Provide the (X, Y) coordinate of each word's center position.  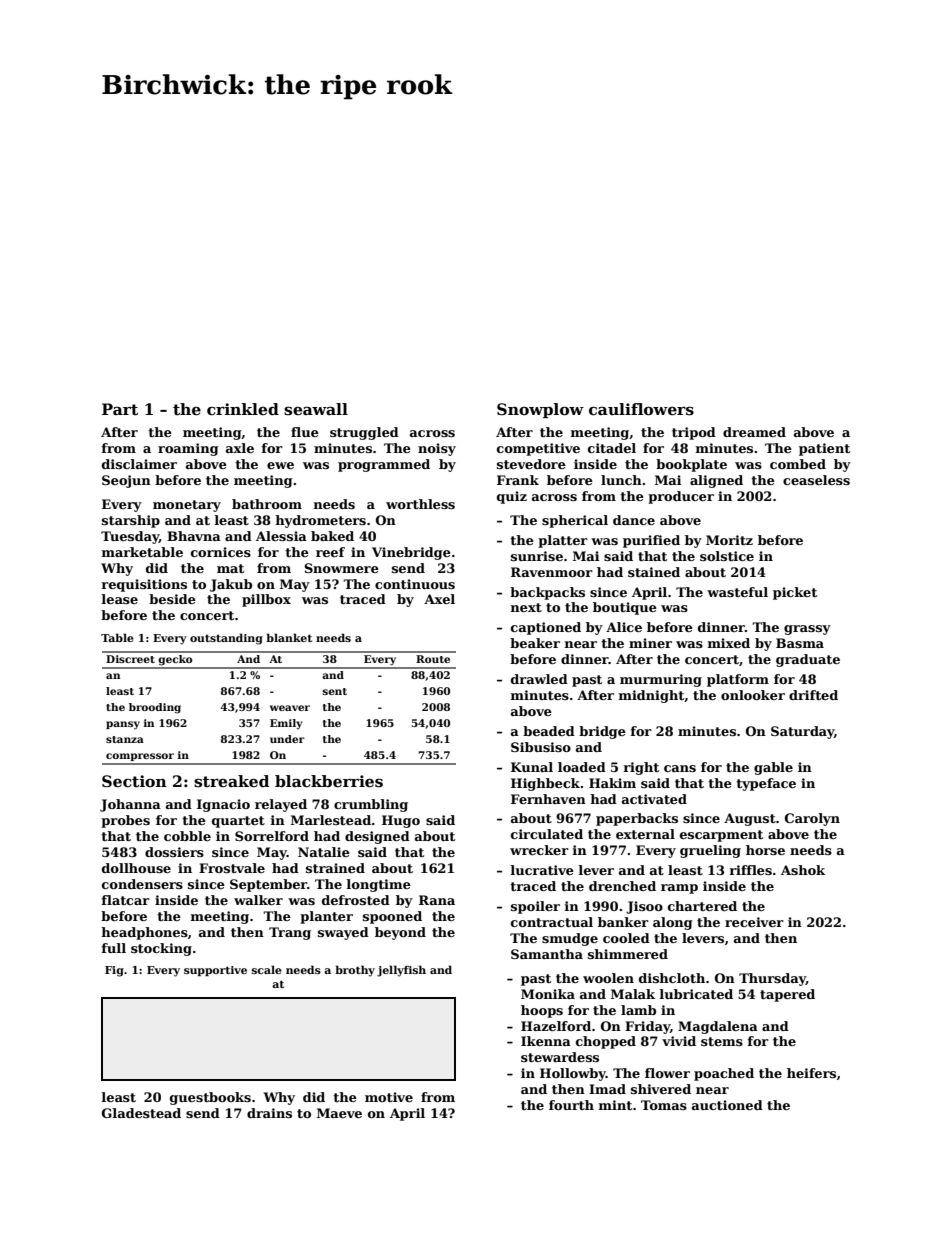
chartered (702, 906)
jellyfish (401, 971)
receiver (754, 922)
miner (650, 643)
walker (258, 900)
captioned (546, 628)
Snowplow (540, 410)
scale (267, 969)
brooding (155, 708)
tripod (694, 433)
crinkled (243, 409)
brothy (355, 971)
